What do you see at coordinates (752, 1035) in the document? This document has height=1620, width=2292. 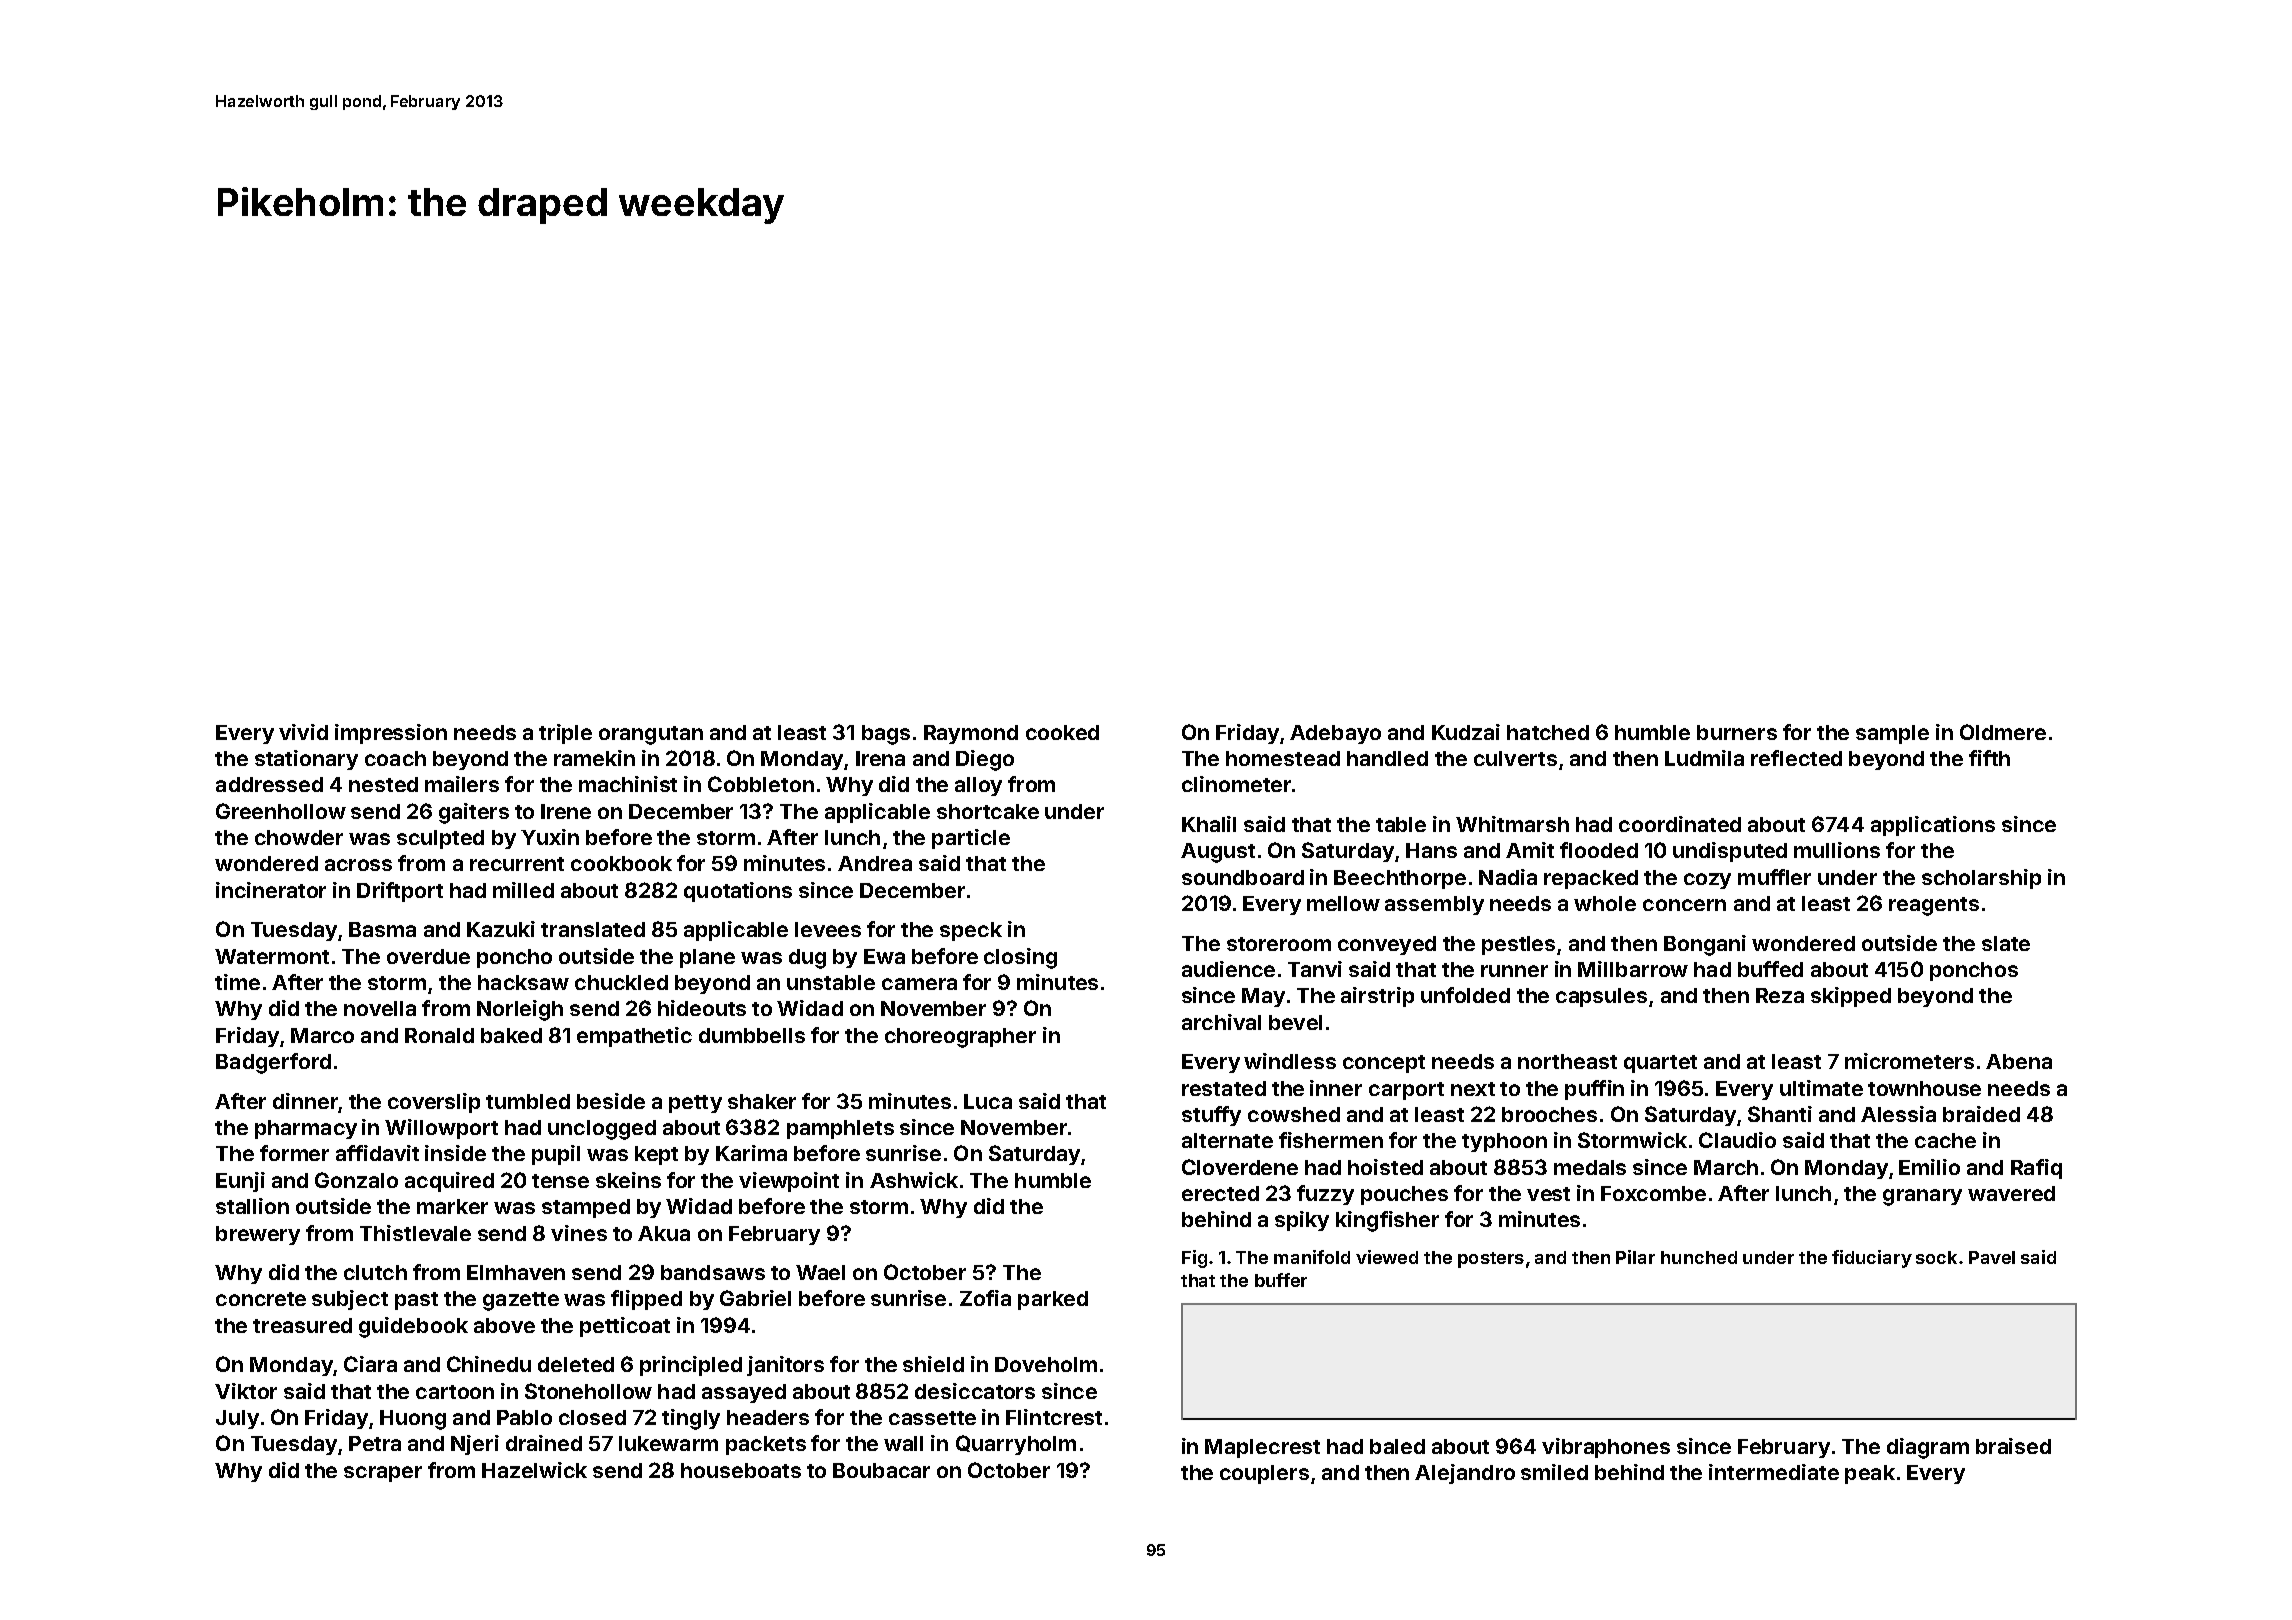 I see `dumbbells` at bounding box center [752, 1035].
